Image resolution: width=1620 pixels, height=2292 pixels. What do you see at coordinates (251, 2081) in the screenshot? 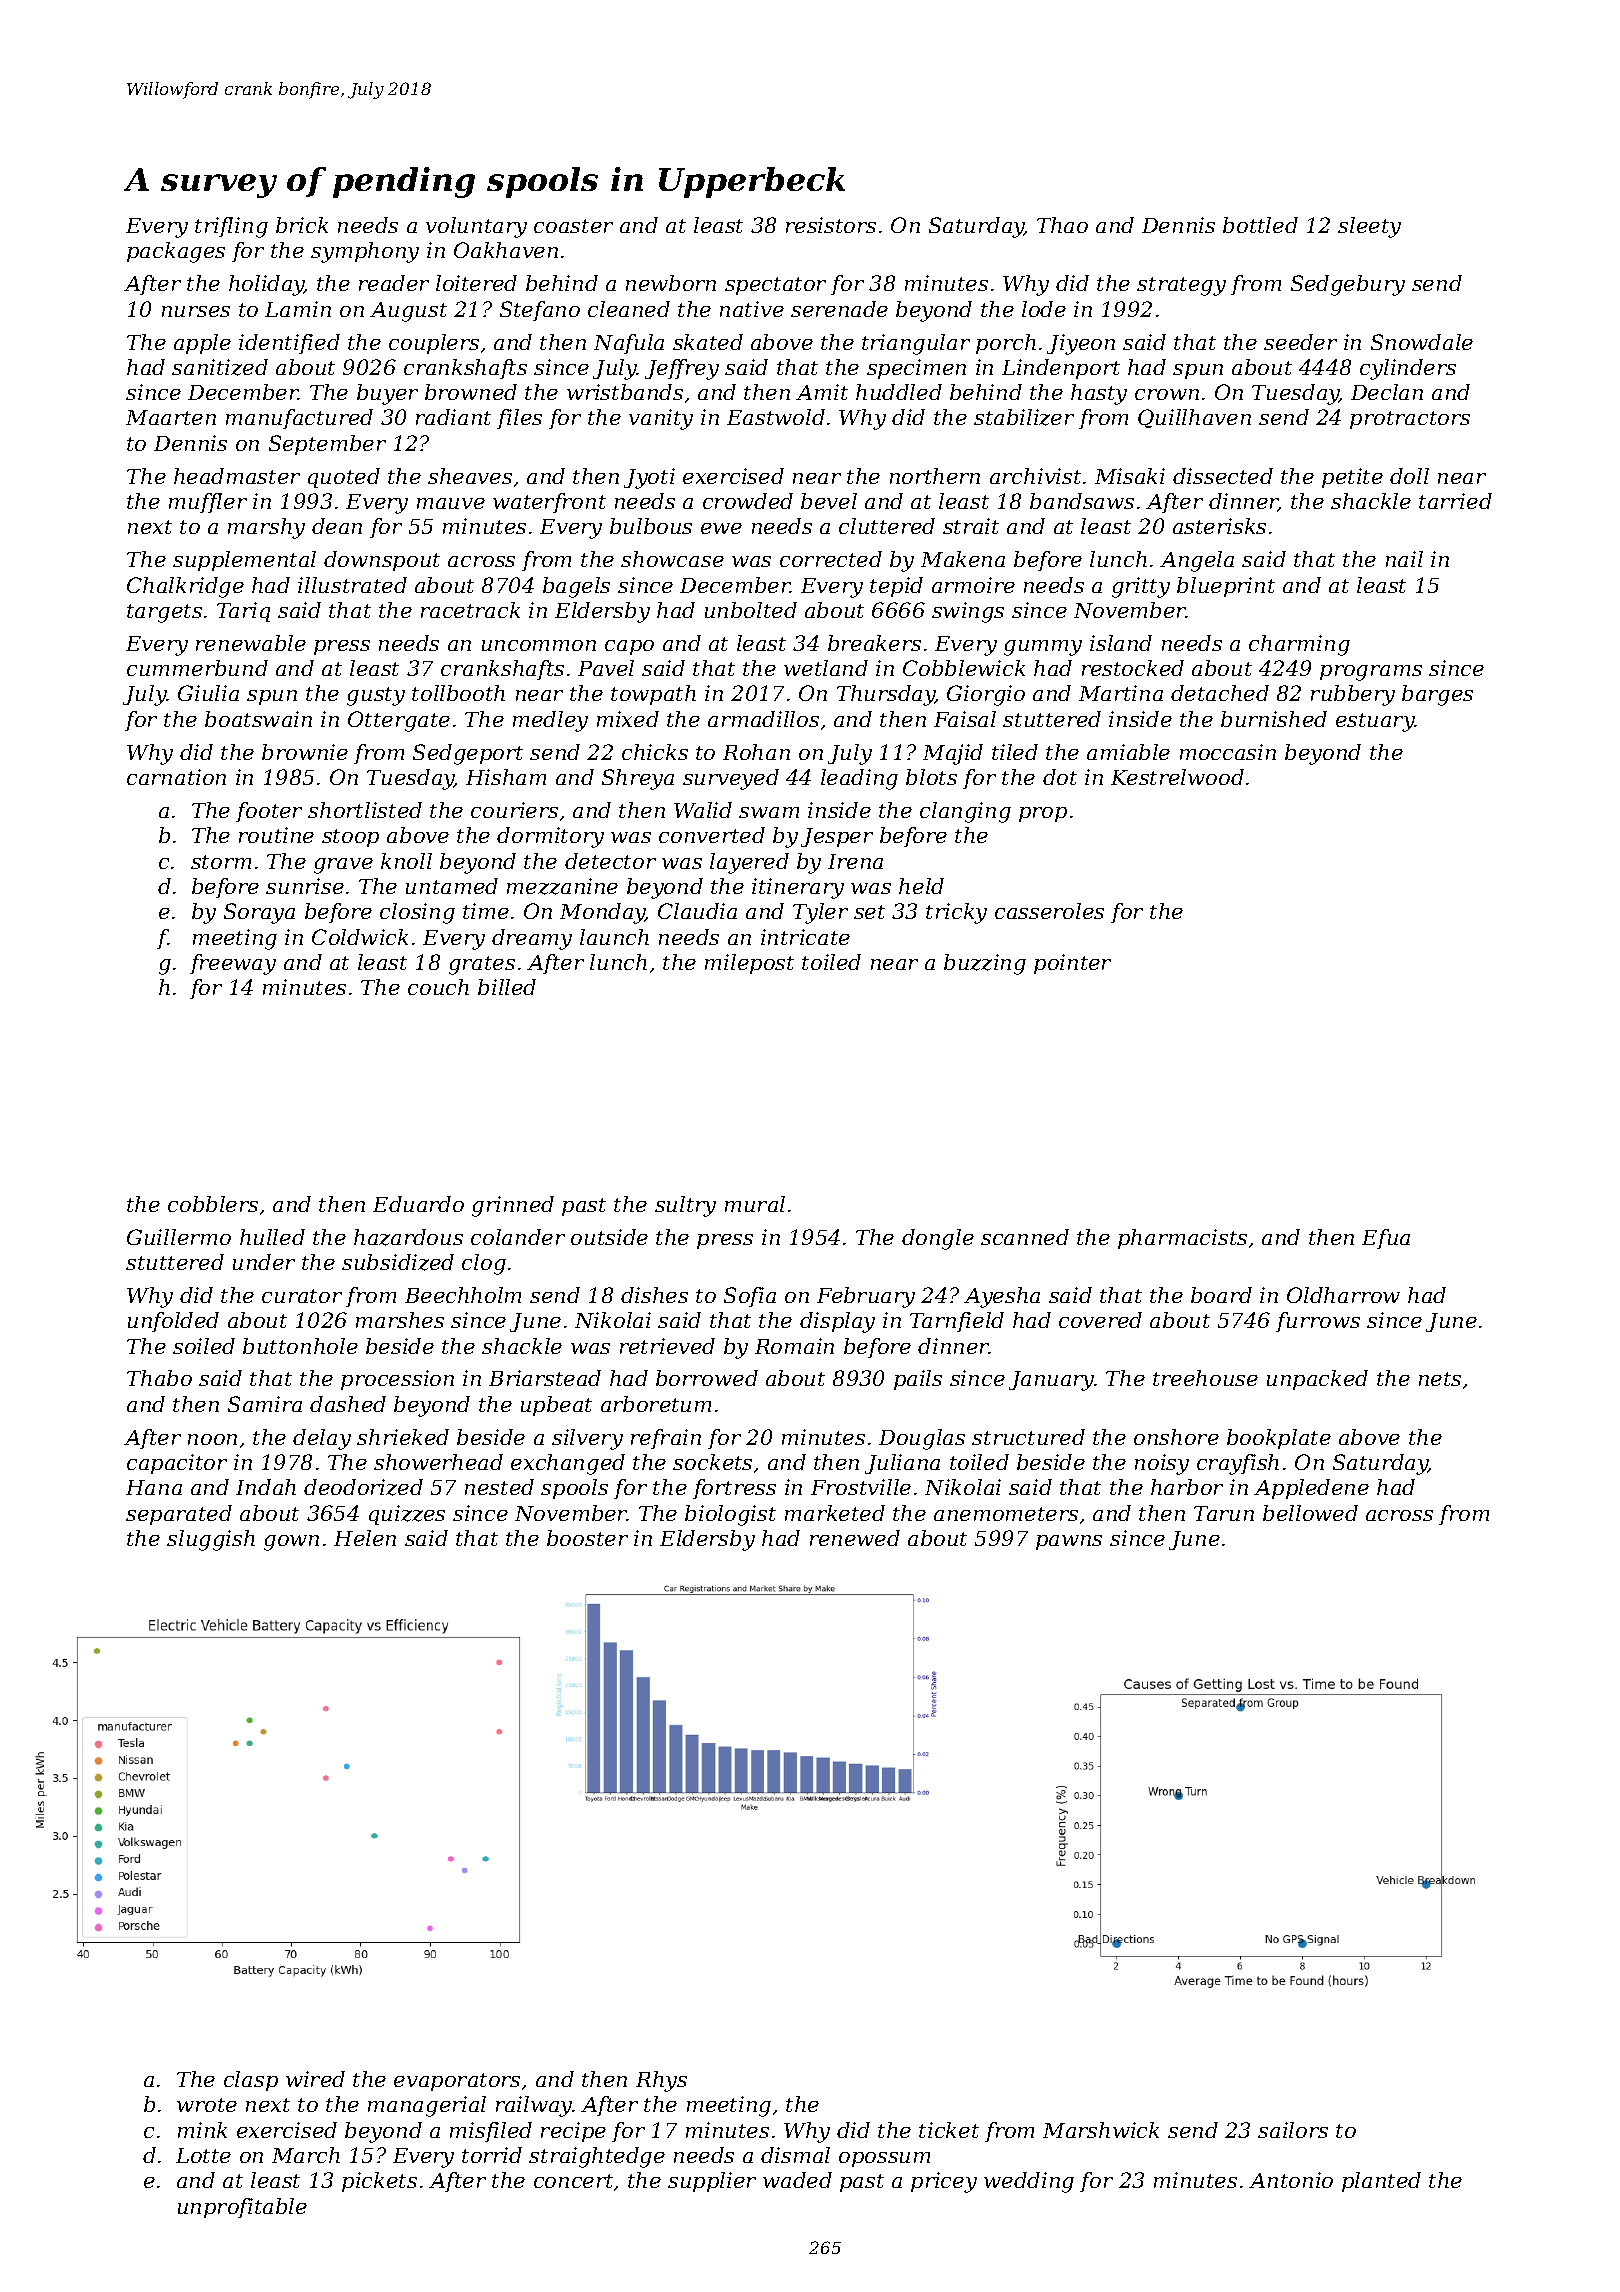
I see `clasp` at bounding box center [251, 2081].
